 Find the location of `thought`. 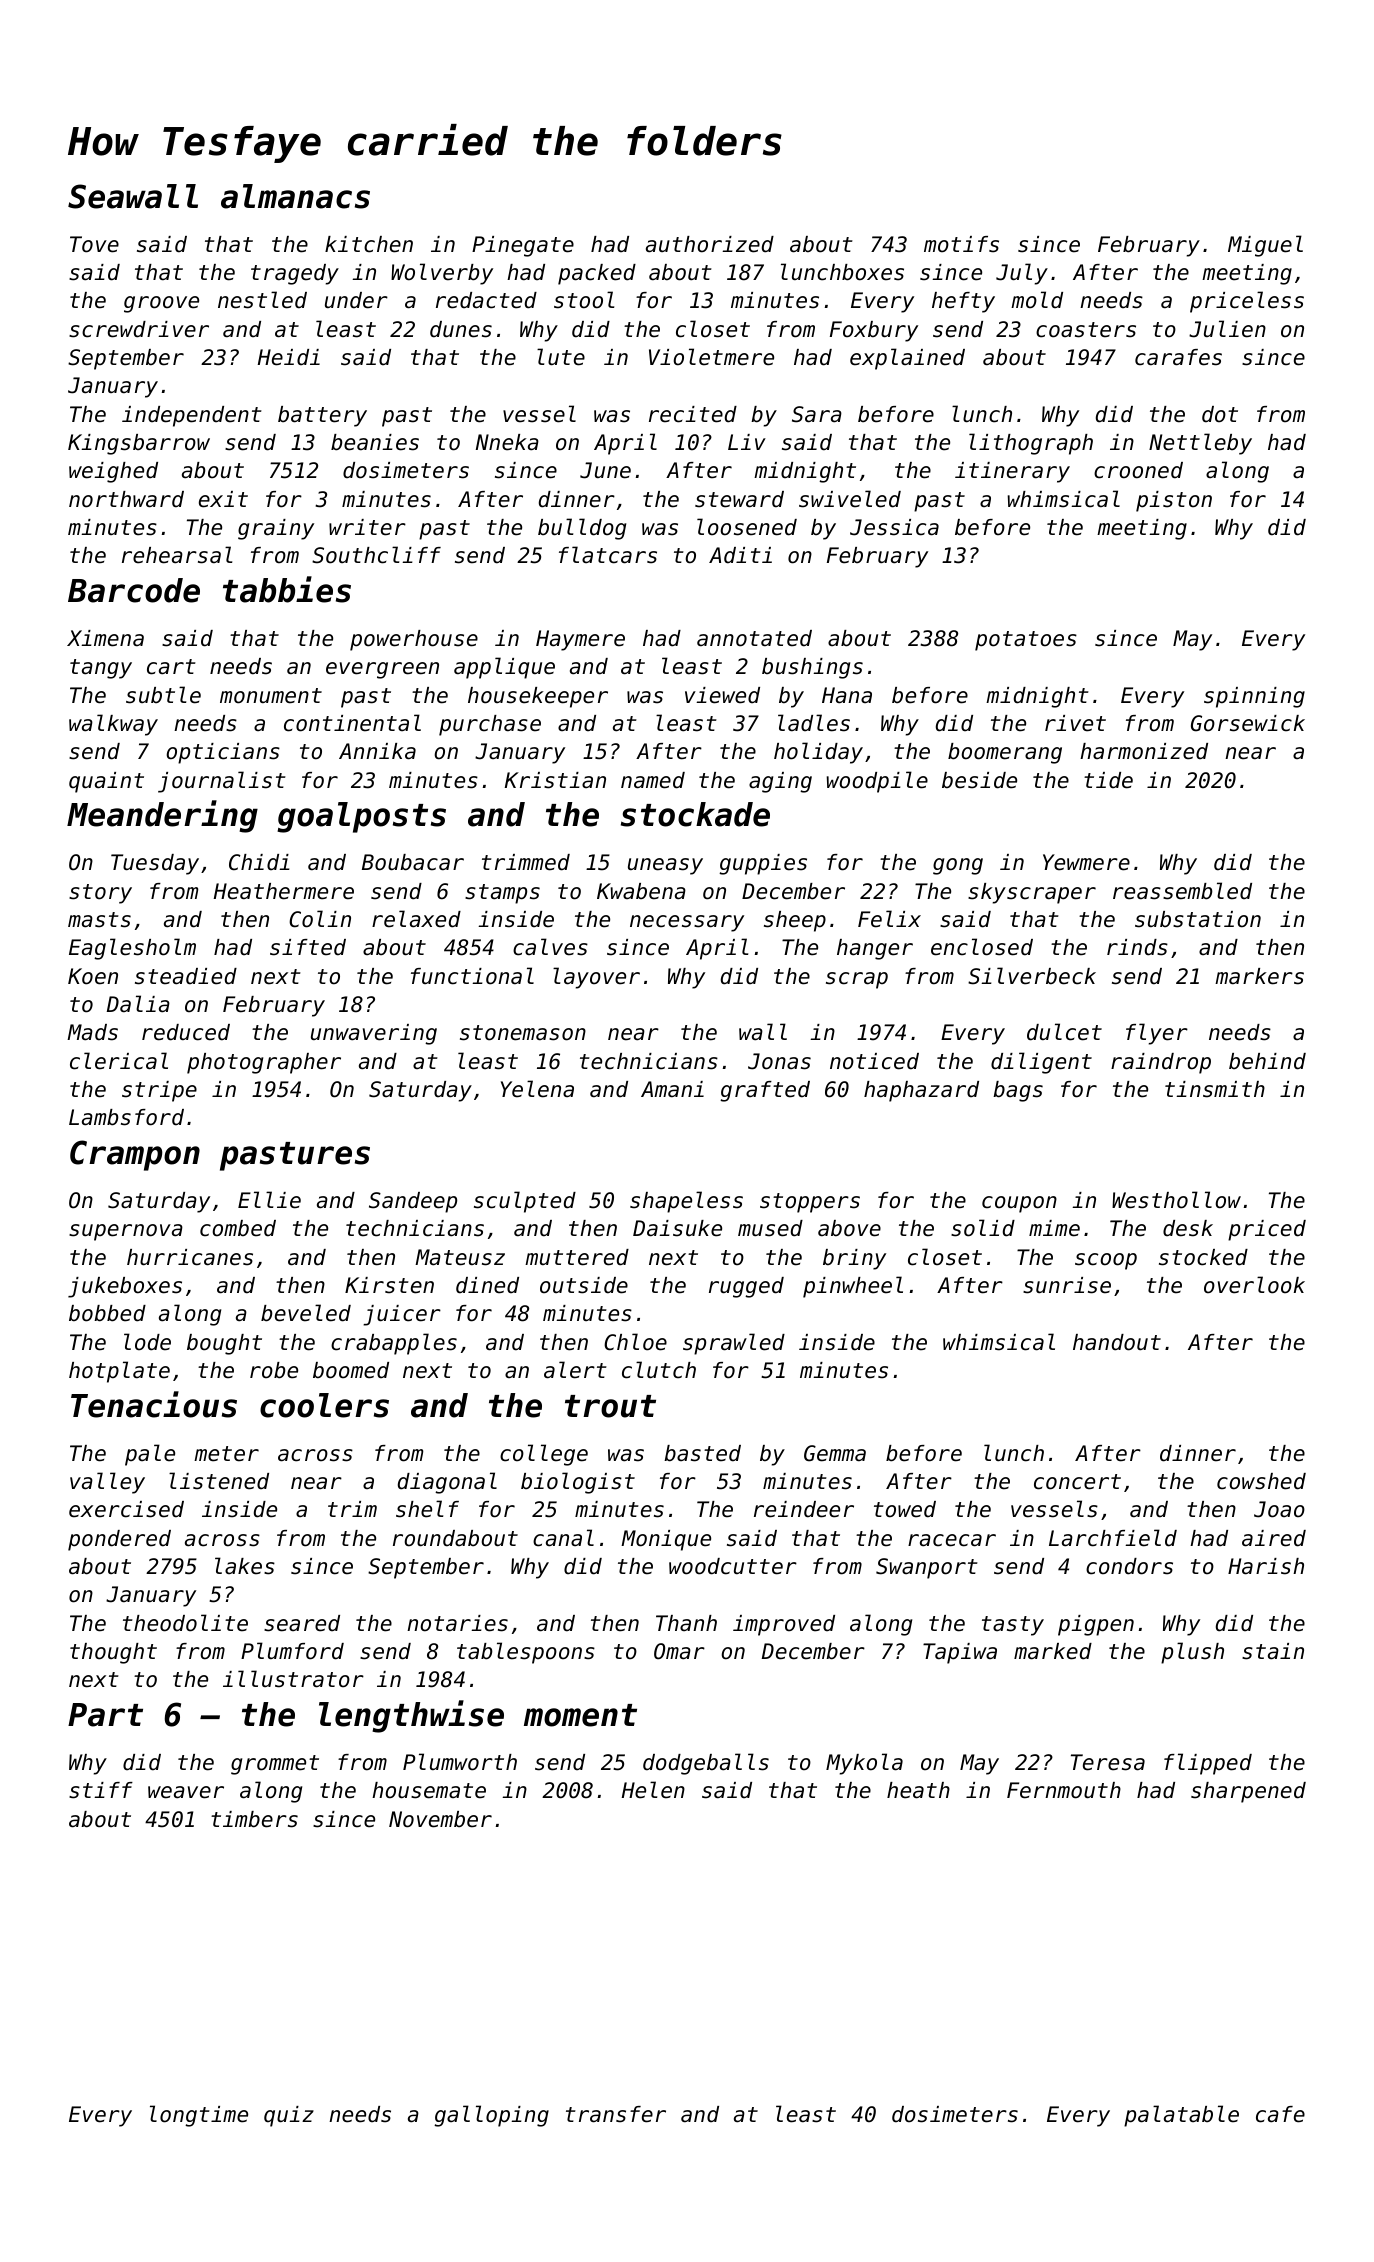

thought is located at coordinates (113, 1653).
